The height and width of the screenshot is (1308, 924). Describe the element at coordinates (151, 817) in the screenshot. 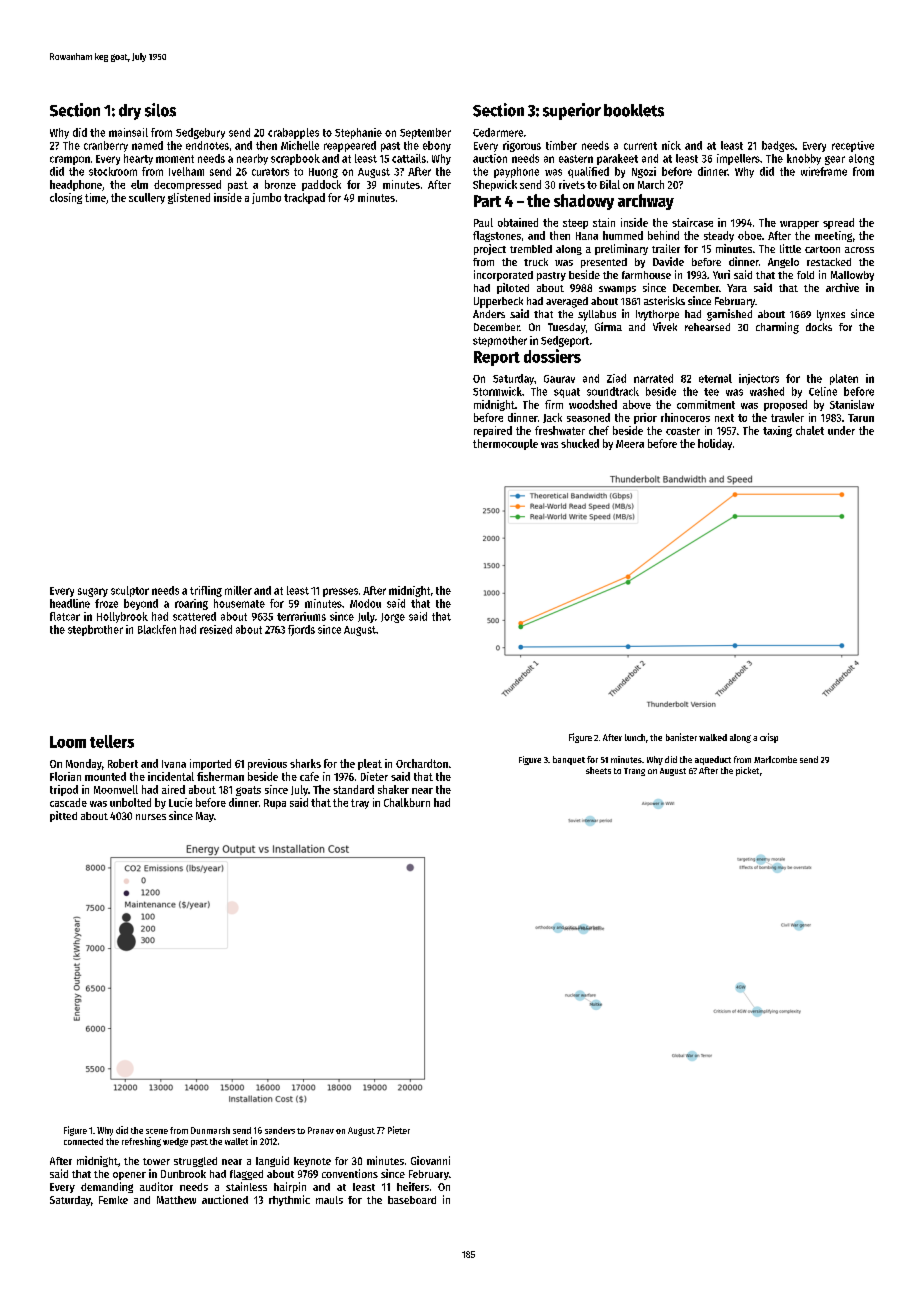

I see `nurses` at that location.
